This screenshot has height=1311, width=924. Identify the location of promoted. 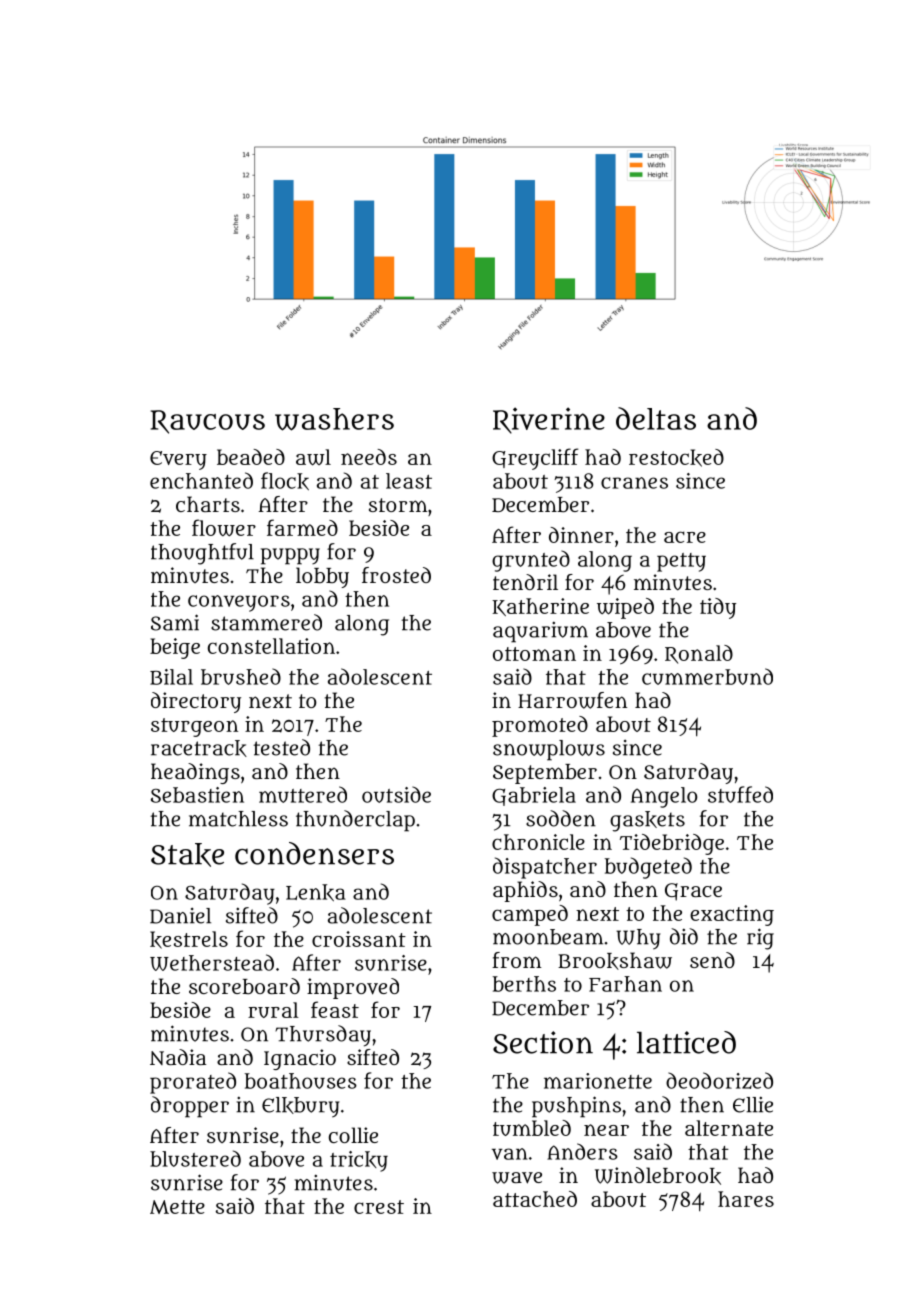
(540, 726).
